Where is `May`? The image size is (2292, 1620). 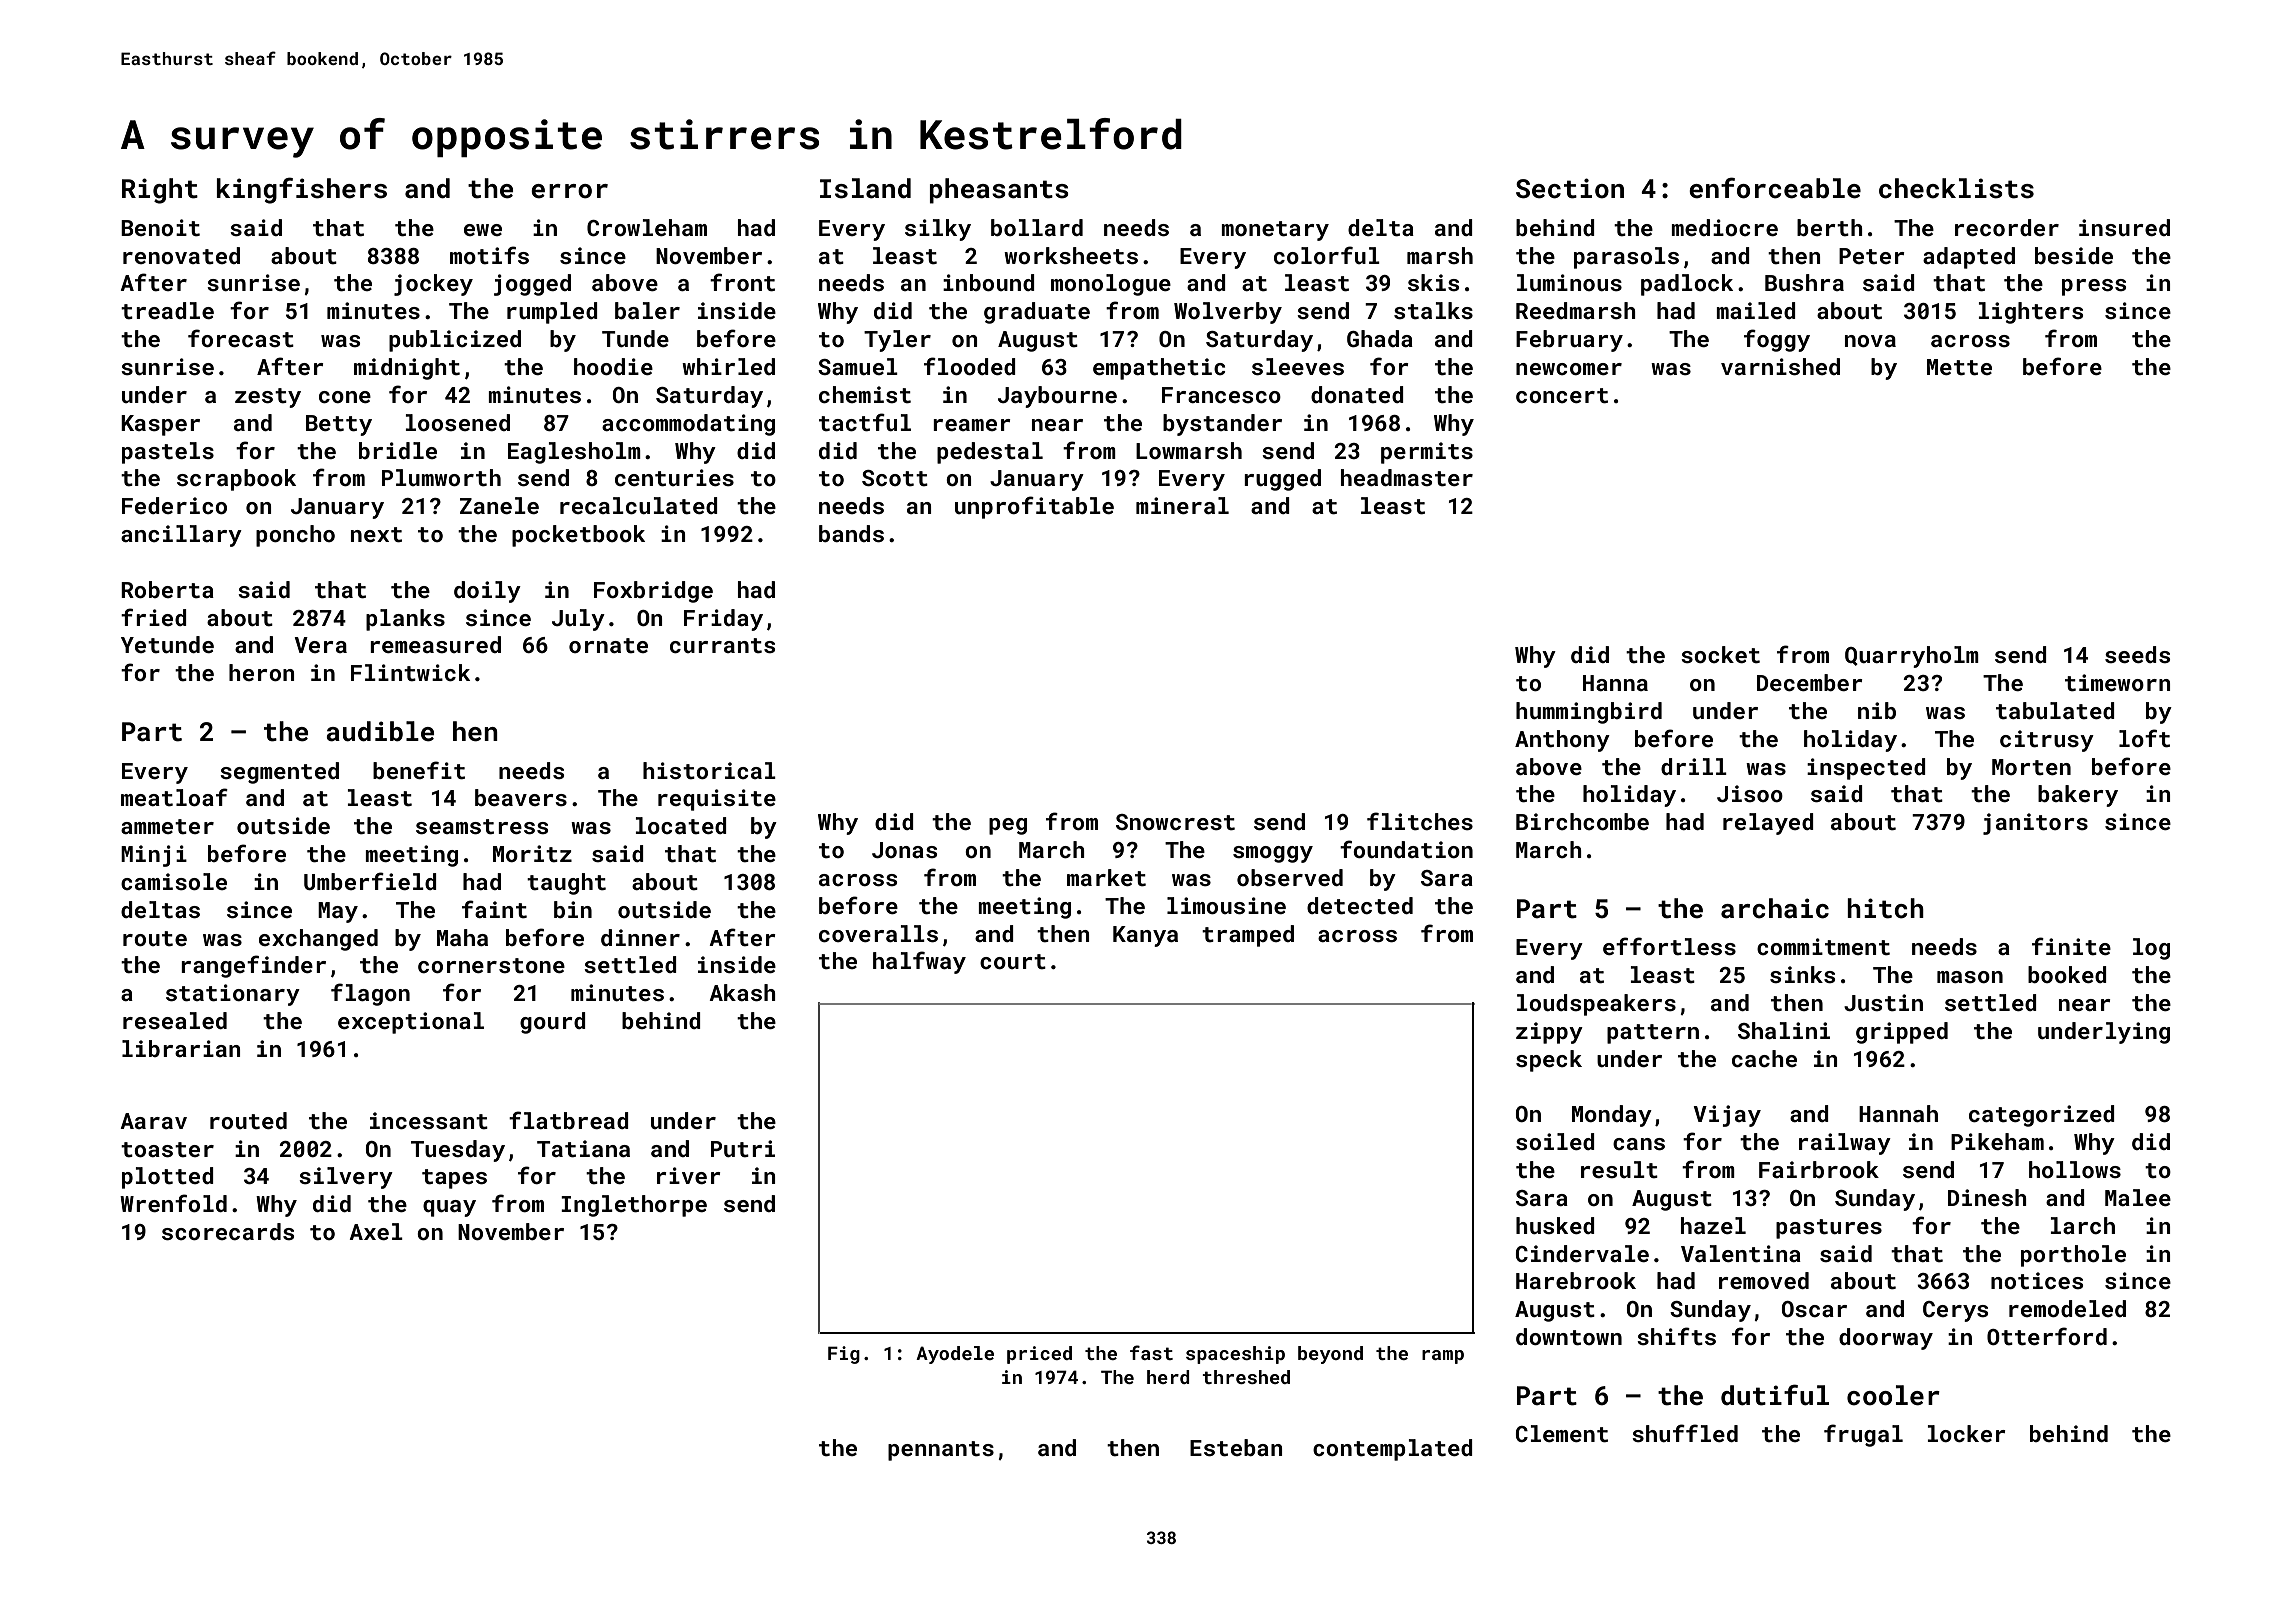 May is located at coordinates (338, 912).
